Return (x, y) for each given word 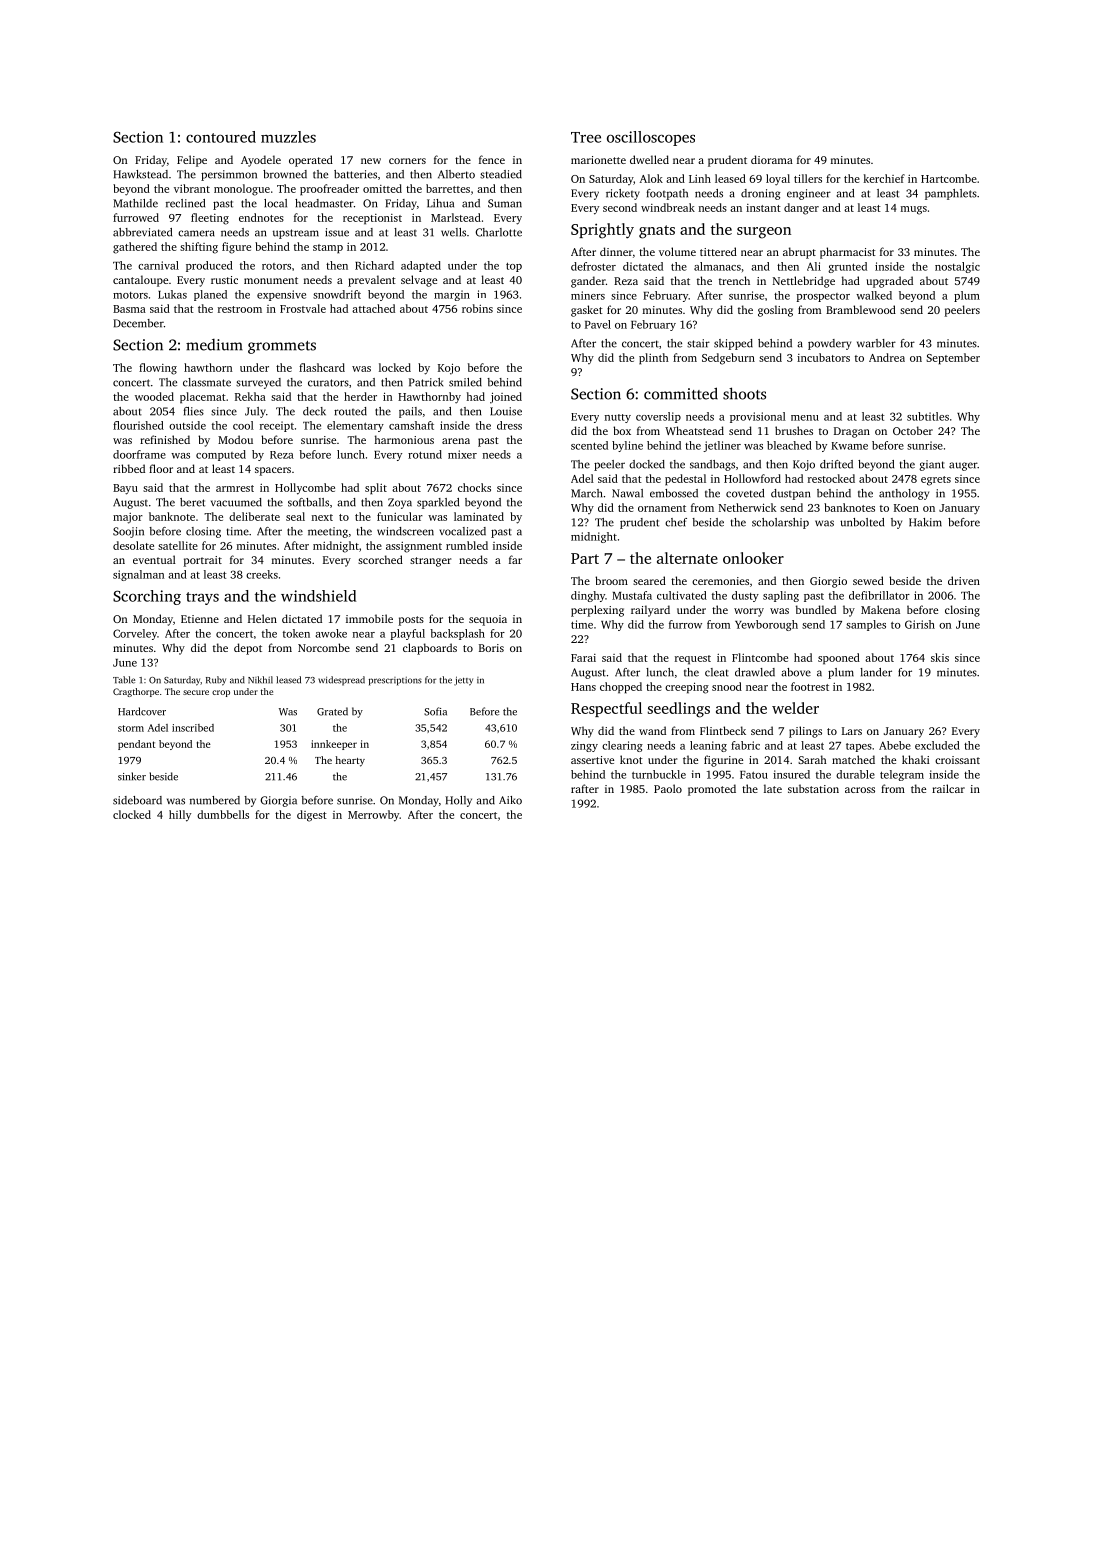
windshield (318, 596)
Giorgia (278, 801)
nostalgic (957, 267)
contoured (221, 137)
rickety (623, 194)
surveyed (258, 383)
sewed (868, 580)
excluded (937, 745)
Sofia (435, 711)
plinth (654, 359)
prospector (823, 297)
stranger (430, 562)
